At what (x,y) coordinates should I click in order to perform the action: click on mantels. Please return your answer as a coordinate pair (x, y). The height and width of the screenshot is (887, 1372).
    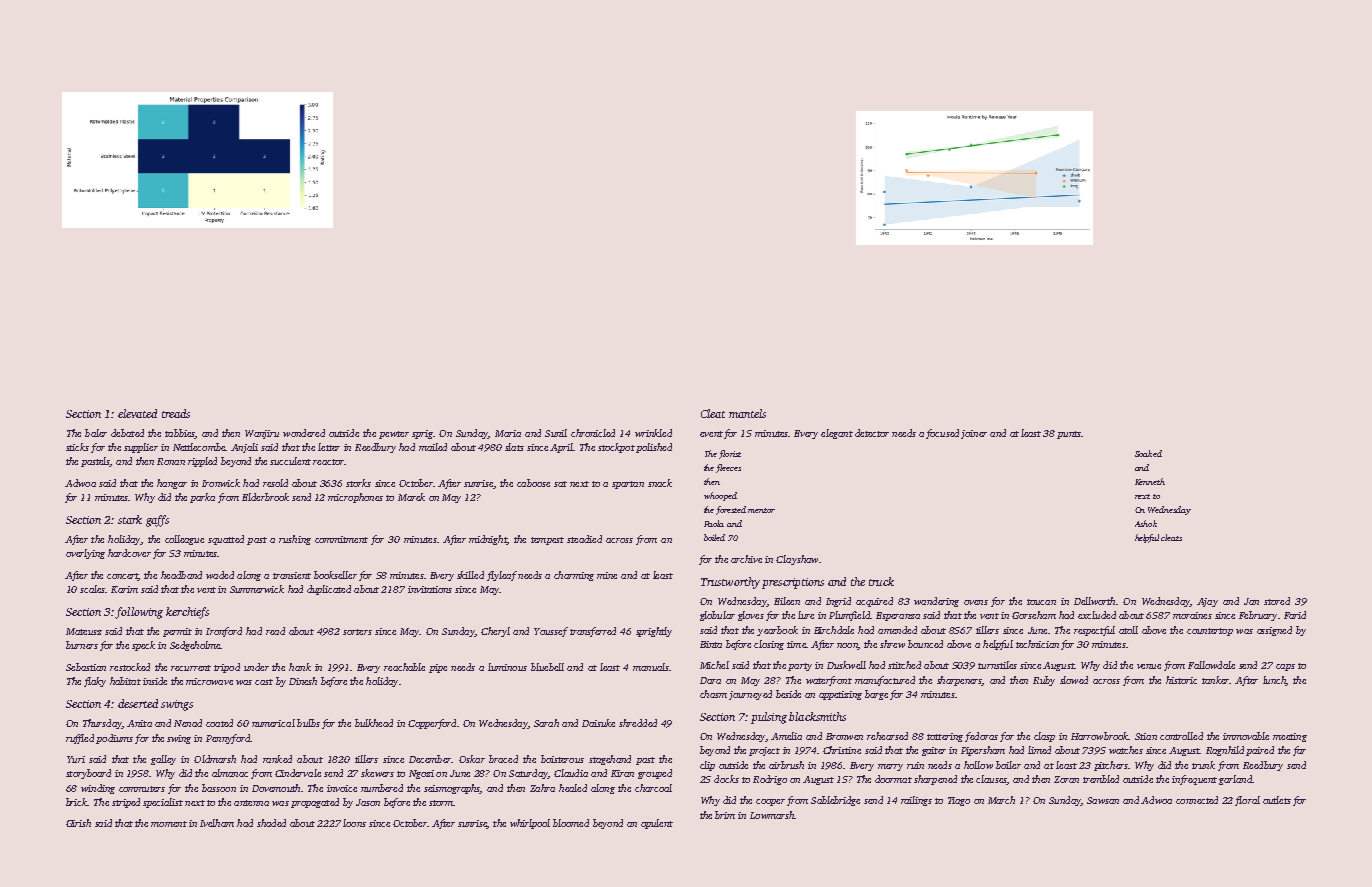
    Looking at the image, I should click on (747, 413).
